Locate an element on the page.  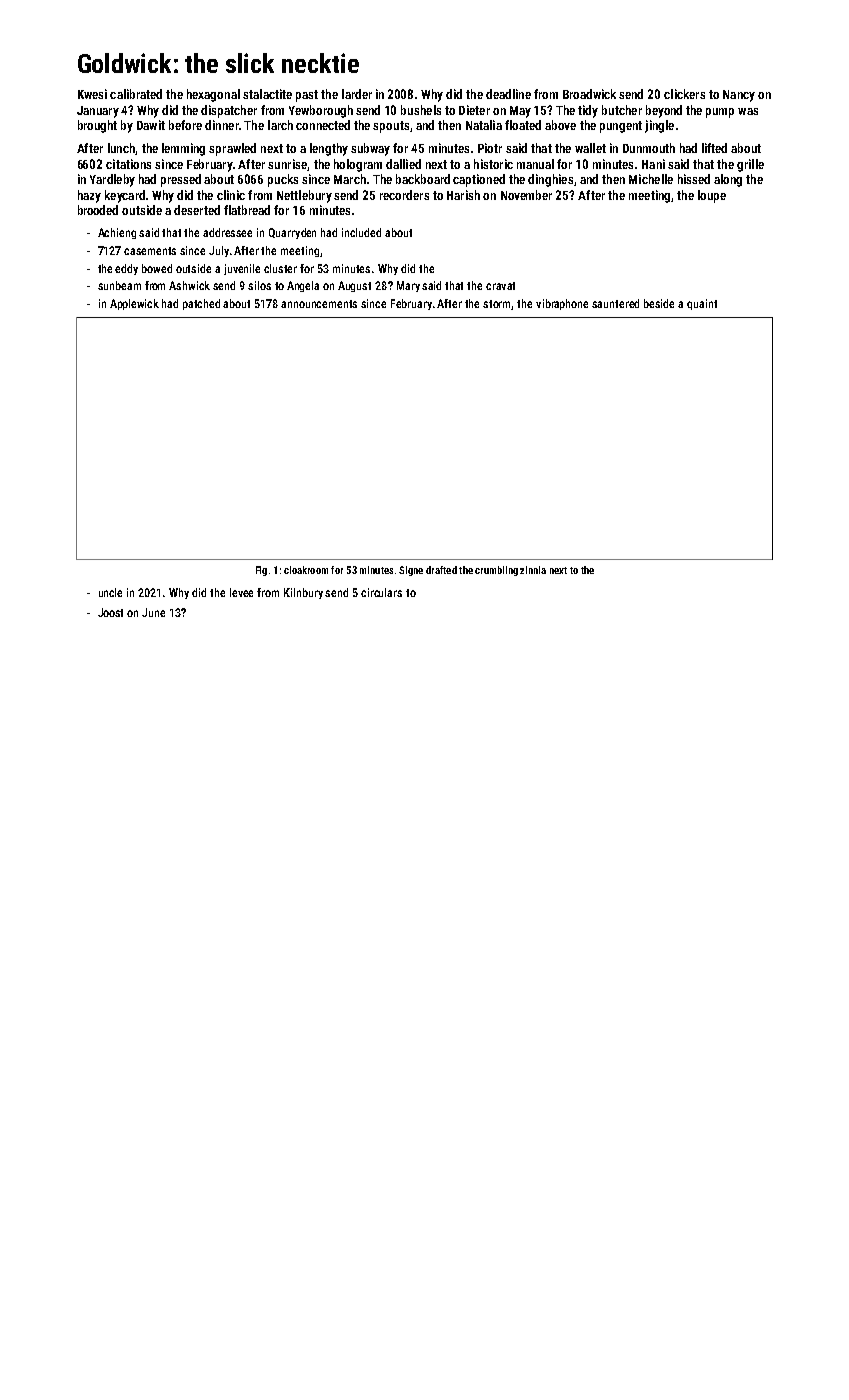
clinic is located at coordinates (231, 195).
